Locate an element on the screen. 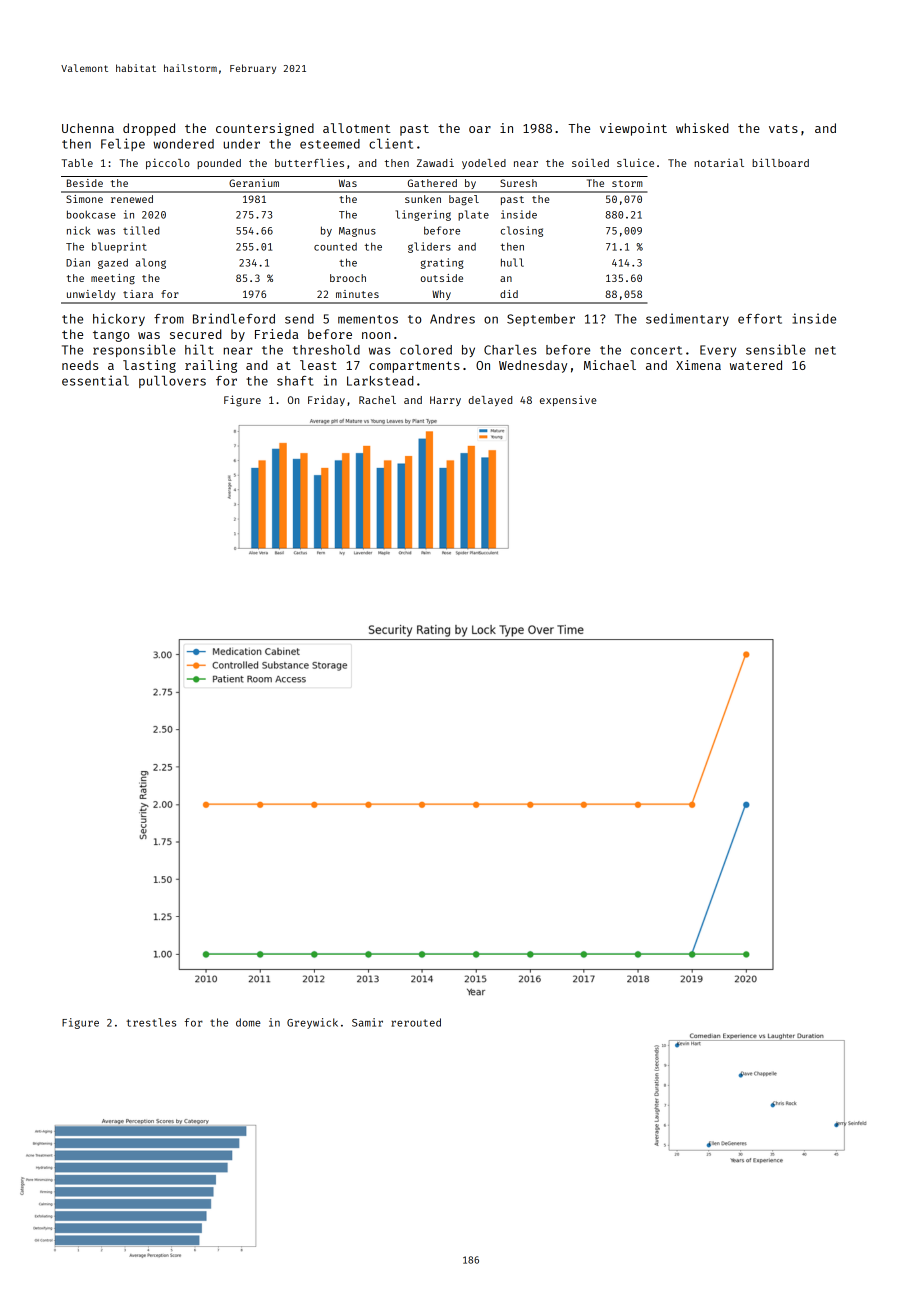  trestles is located at coordinates (151, 1022).
